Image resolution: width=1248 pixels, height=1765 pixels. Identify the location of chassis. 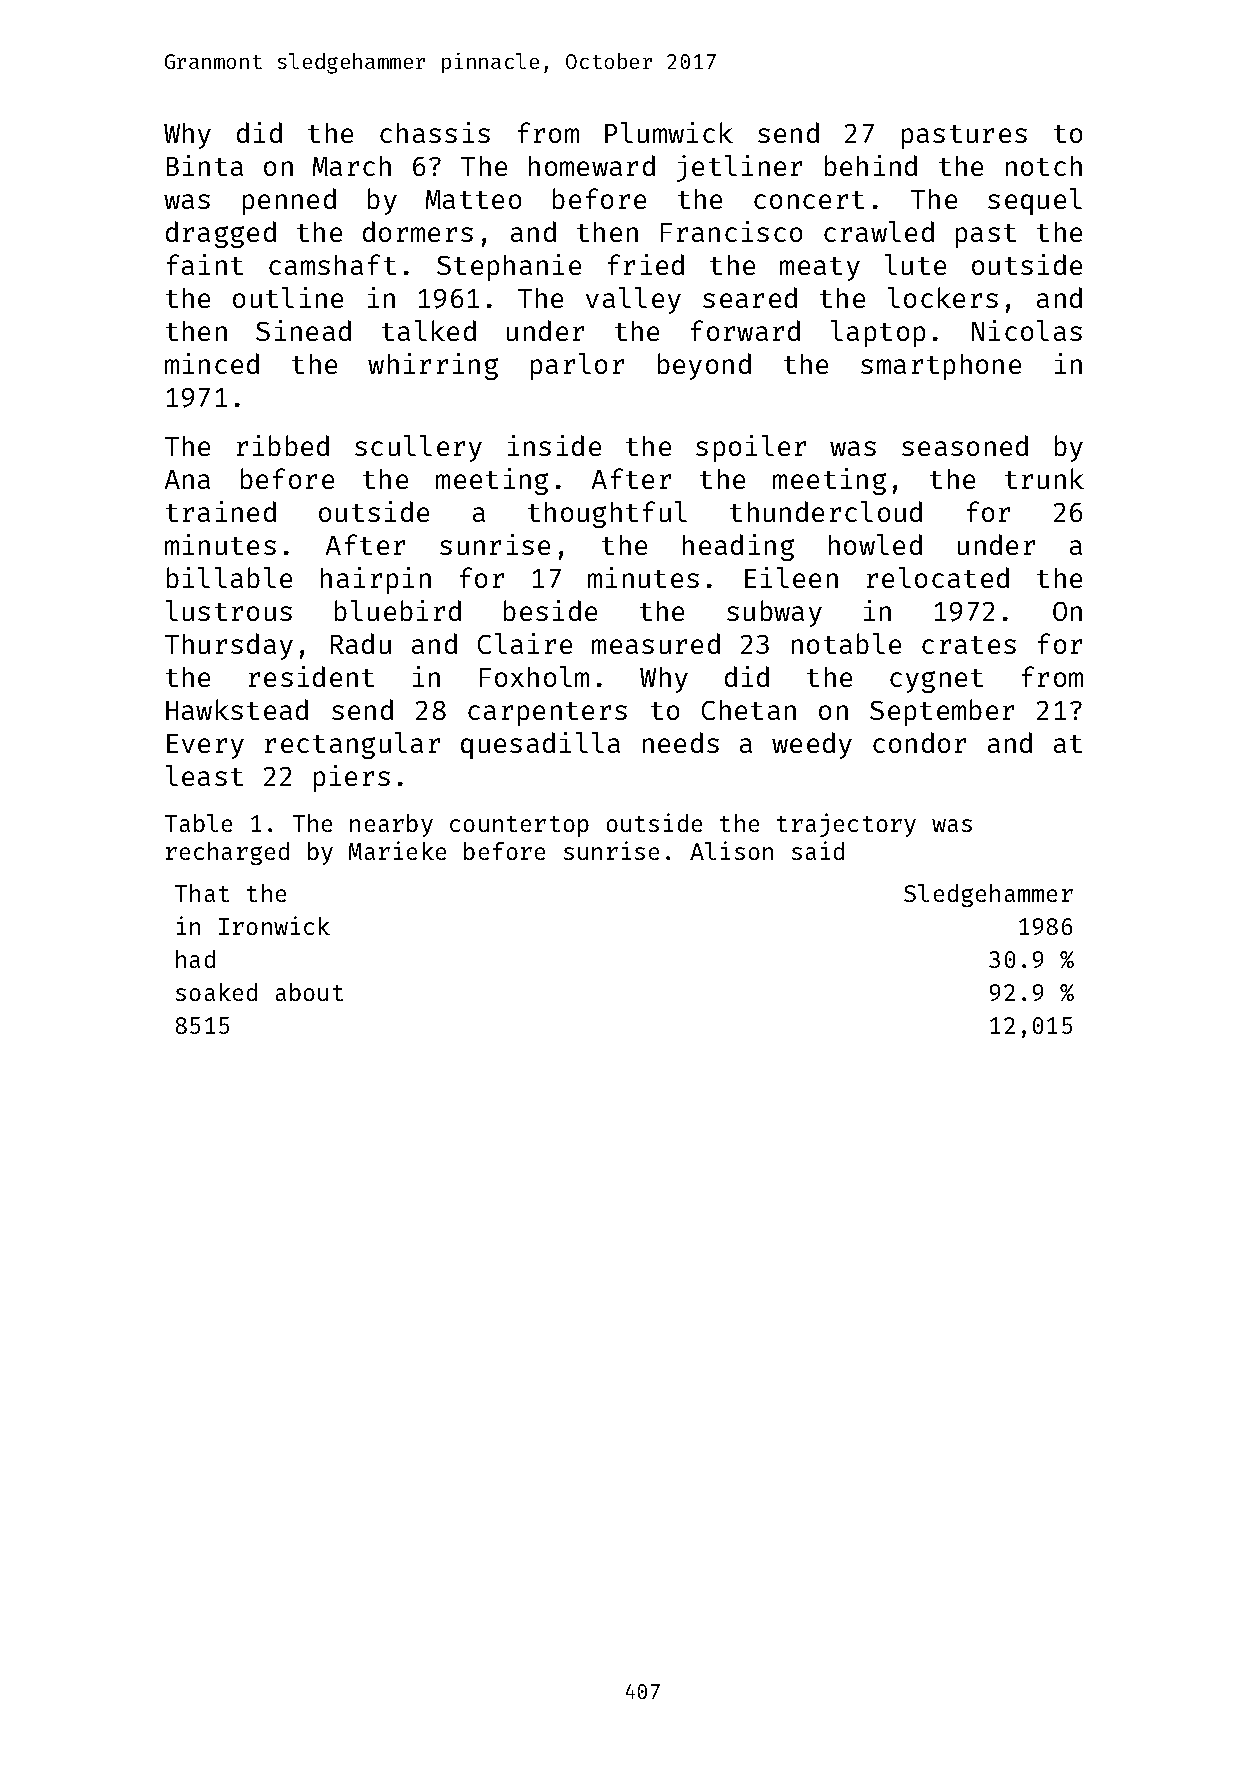
(435, 132).
